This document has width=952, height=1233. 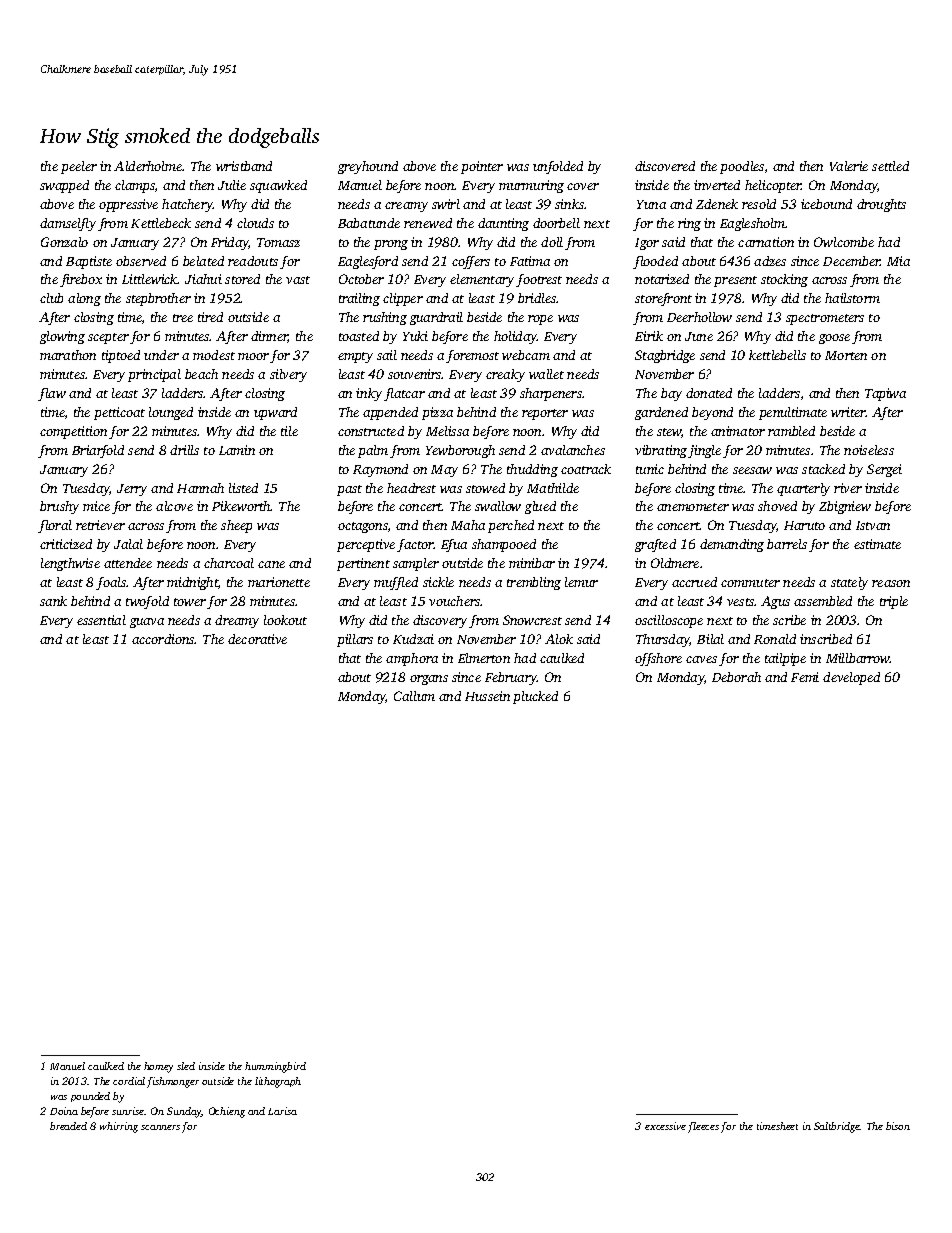 I want to click on plucked, so click(x=535, y=697).
